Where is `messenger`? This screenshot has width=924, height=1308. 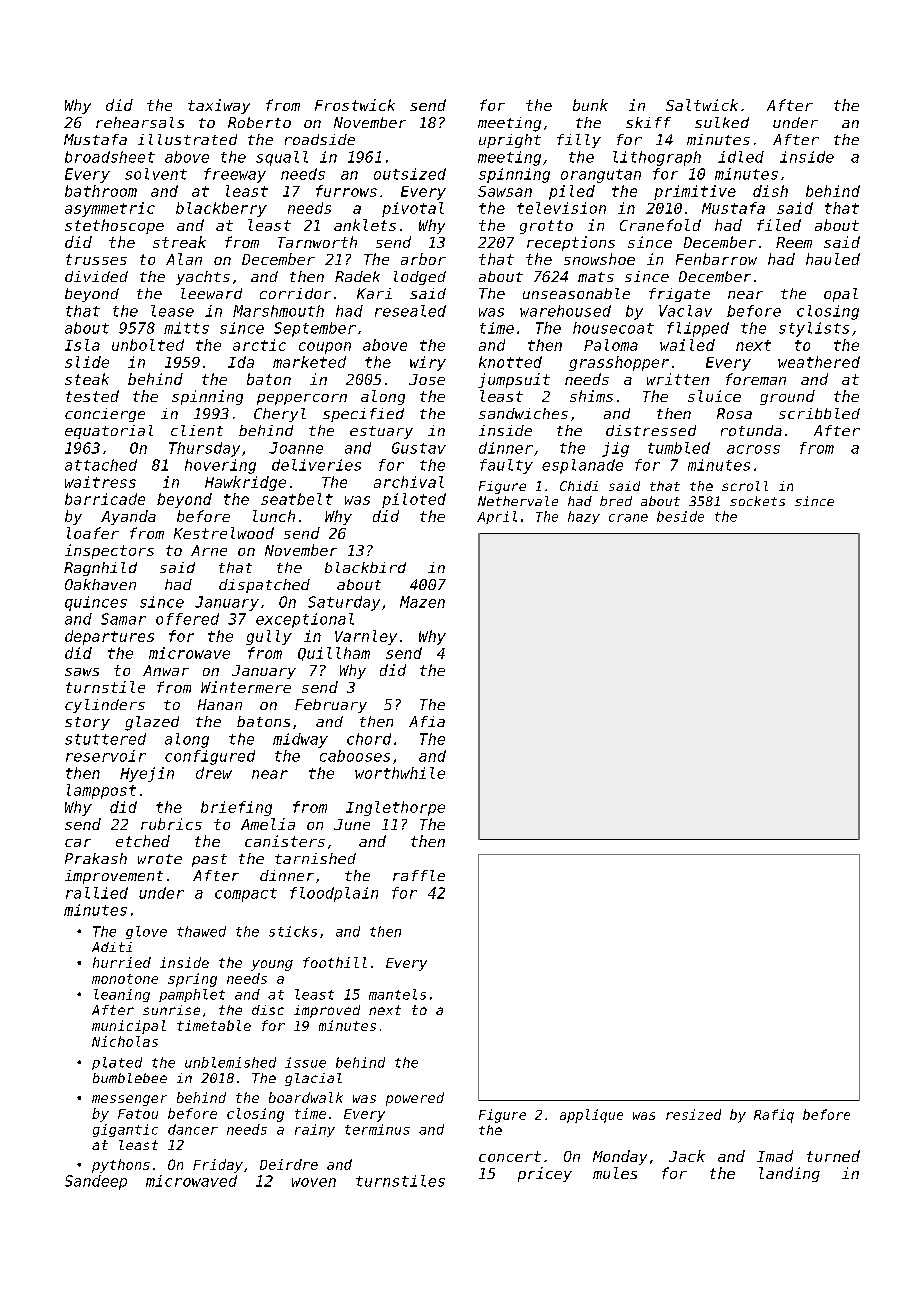 messenger is located at coordinates (129, 1100).
